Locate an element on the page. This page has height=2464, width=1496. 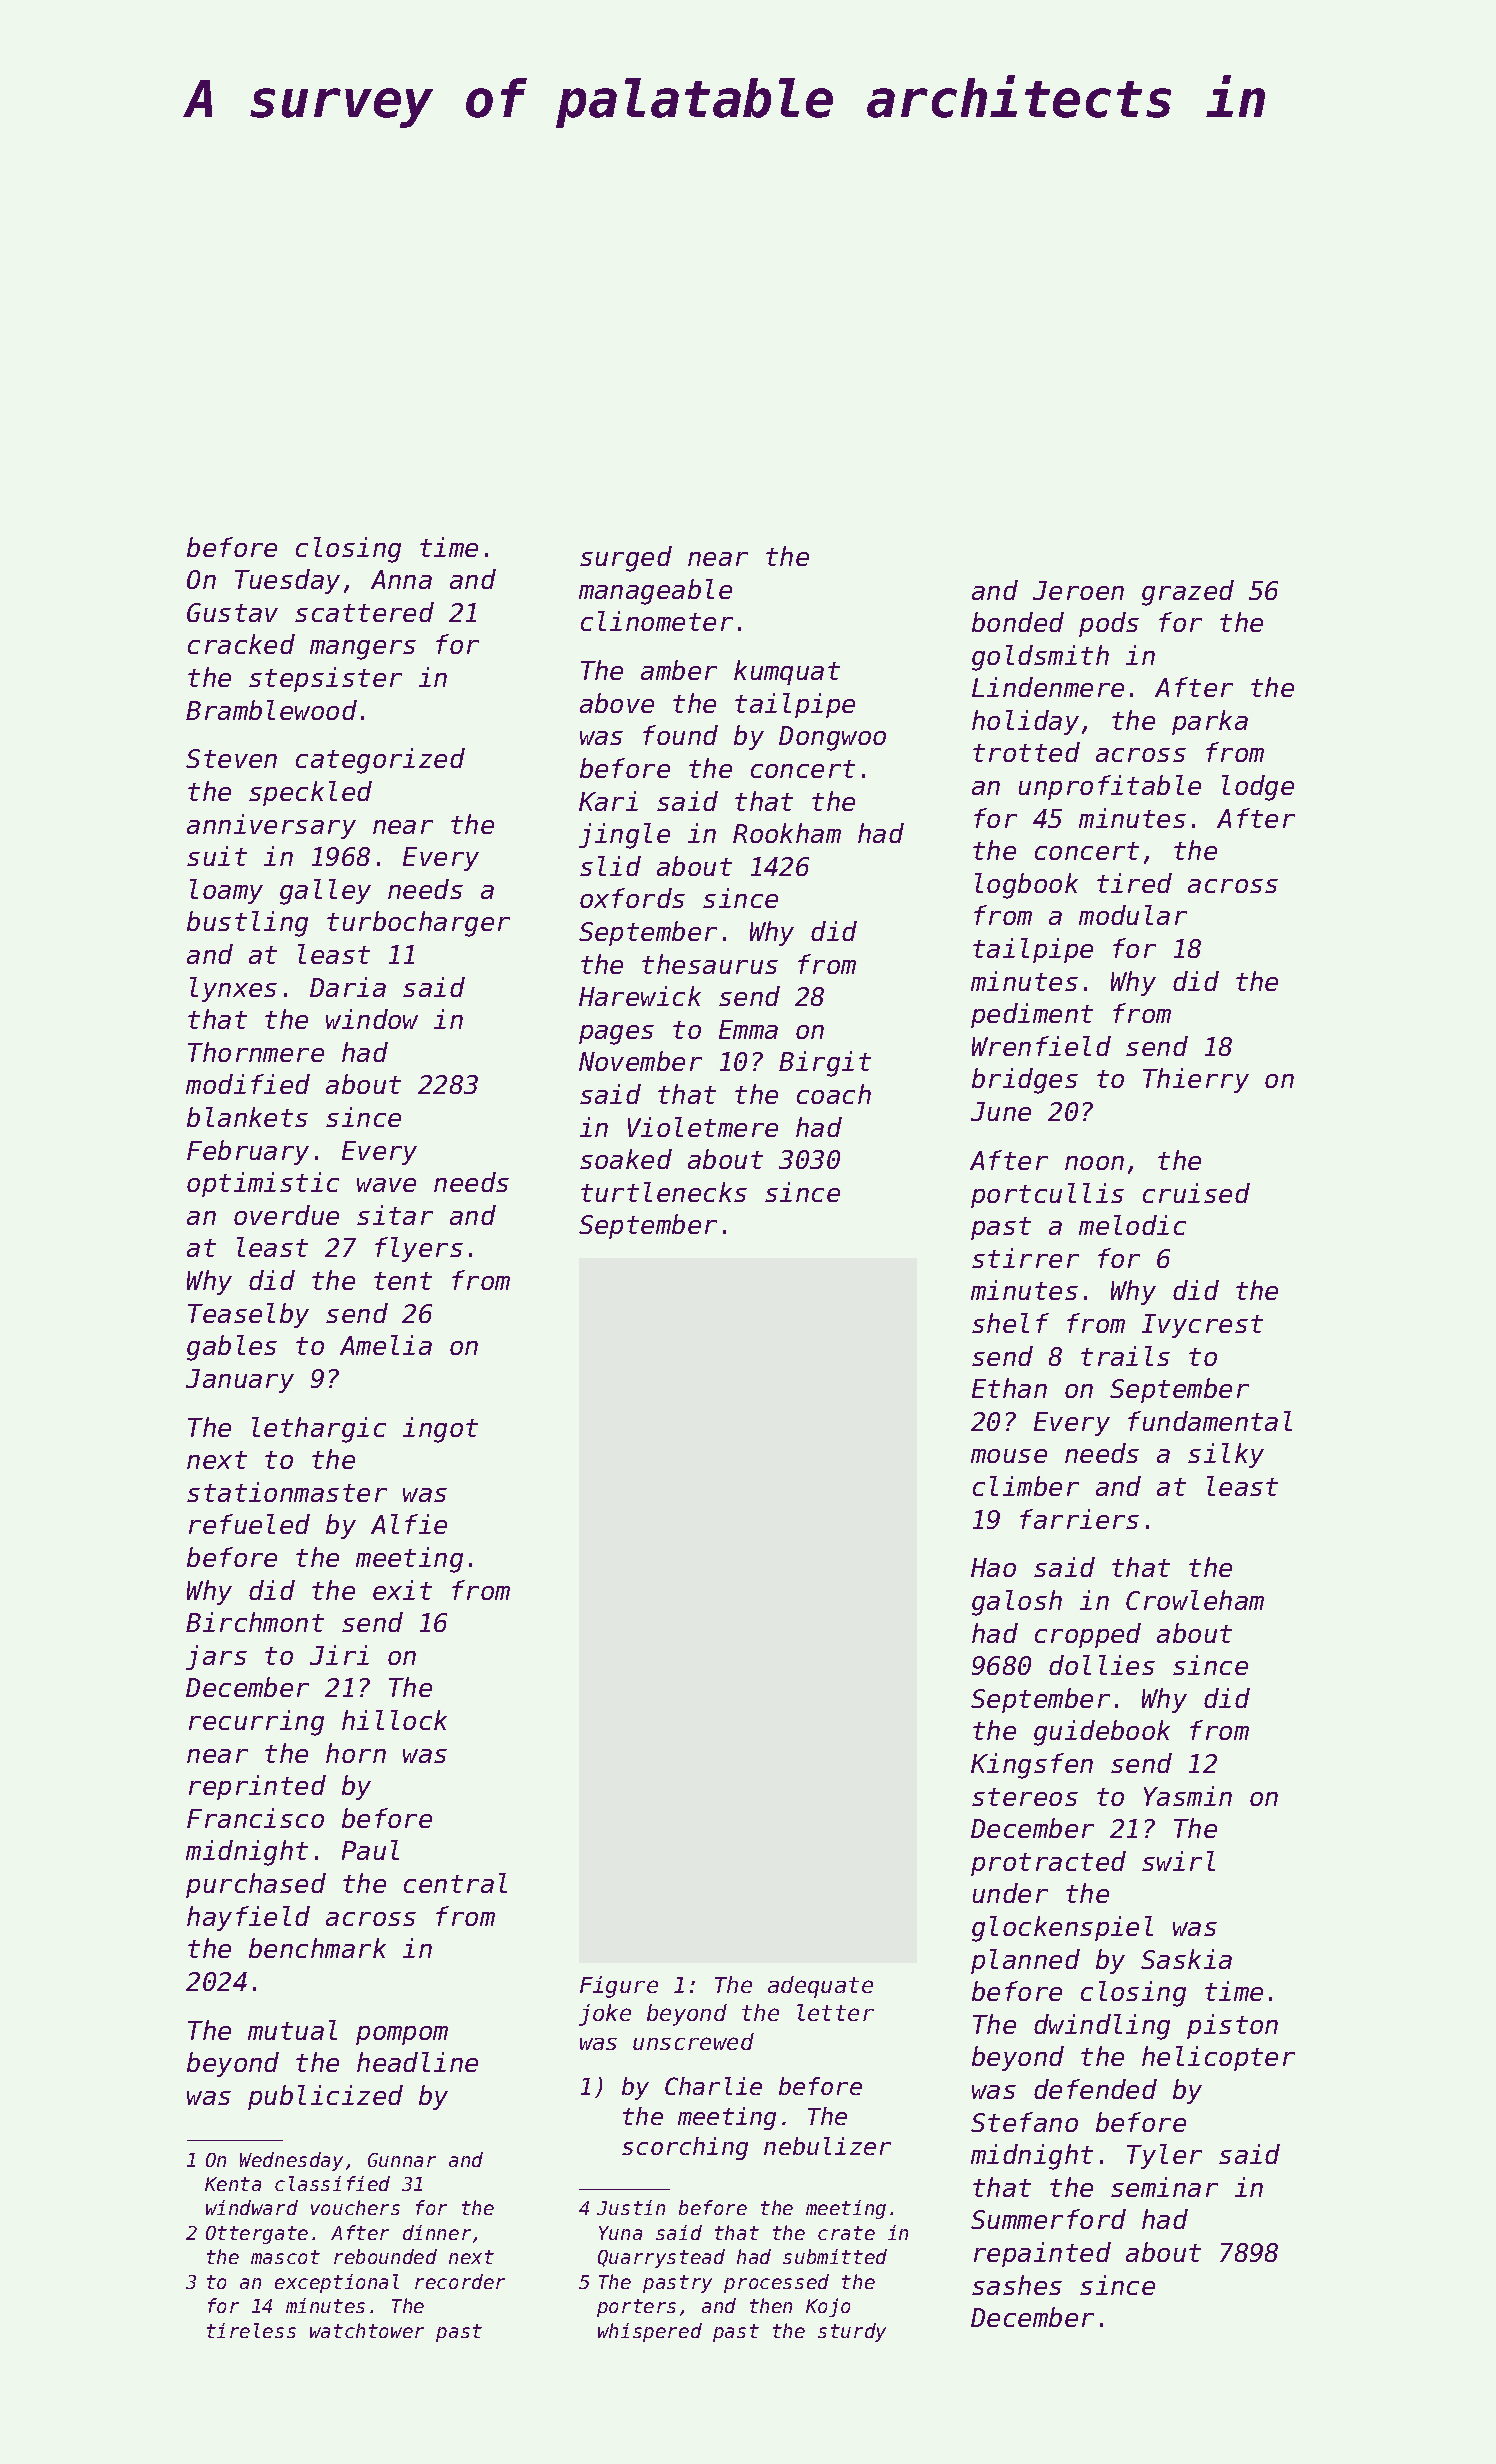
Wednesday is located at coordinates (291, 2161).
